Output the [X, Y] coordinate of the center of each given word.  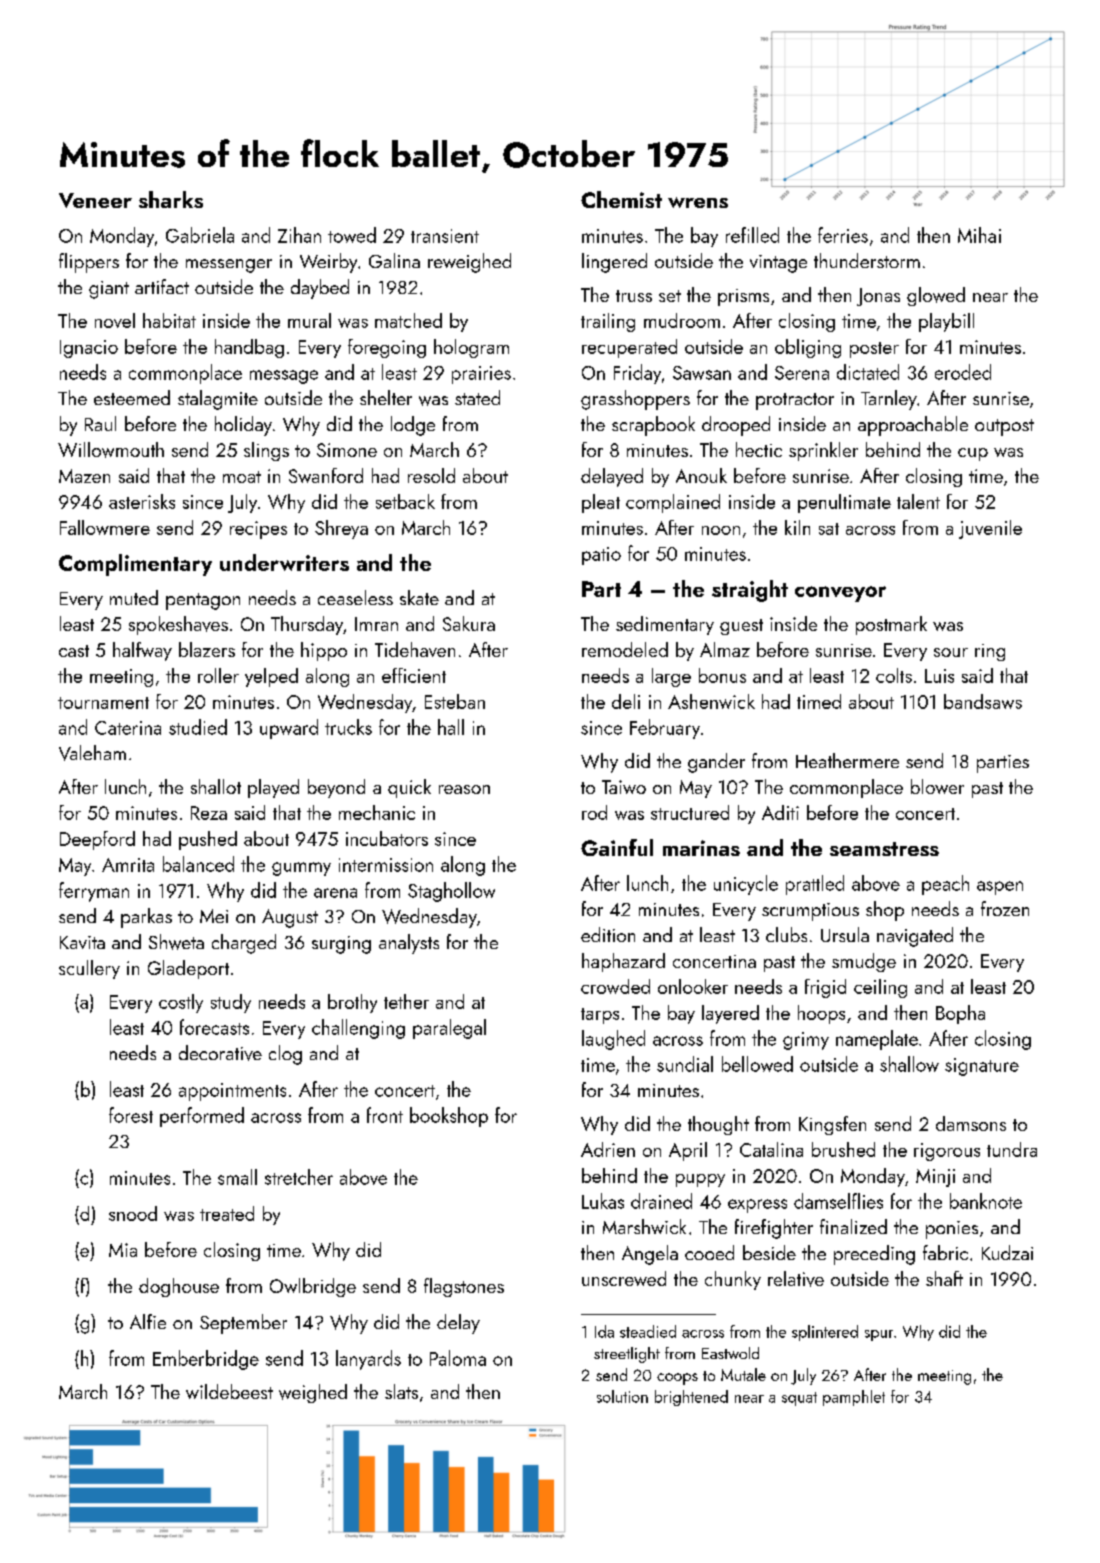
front [385, 1115]
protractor [795, 401]
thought [718, 1125]
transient [445, 236]
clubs [786, 934]
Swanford [326, 475]
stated [477, 397]
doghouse [179, 1287]
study [231, 1003]
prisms [743, 297]
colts [894, 675]
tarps [600, 1016]
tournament [103, 703]
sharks [171, 199]
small [237, 1177]
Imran [376, 624]
